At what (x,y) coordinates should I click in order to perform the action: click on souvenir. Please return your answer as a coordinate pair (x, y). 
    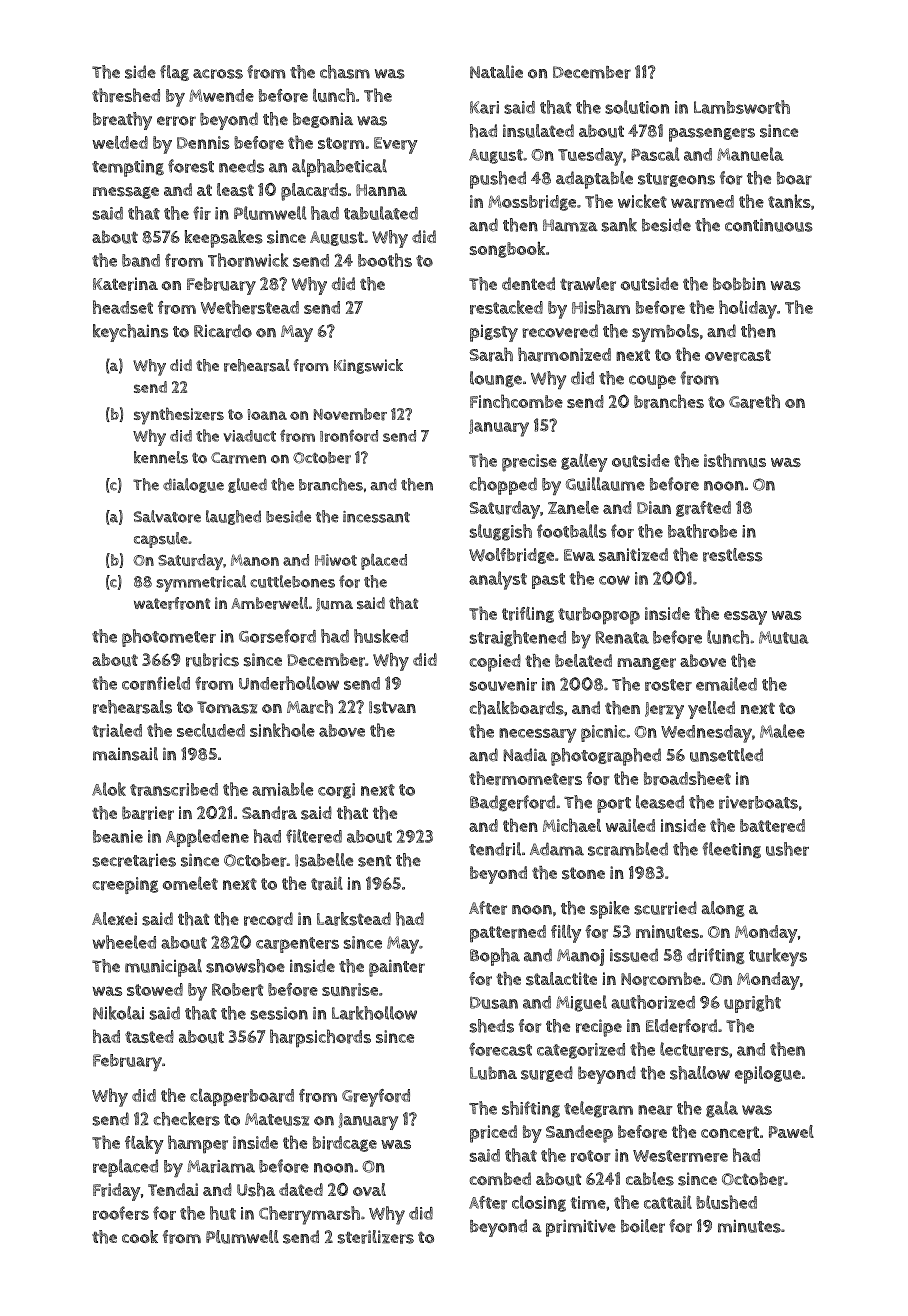
    Looking at the image, I should click on (503, 684).
